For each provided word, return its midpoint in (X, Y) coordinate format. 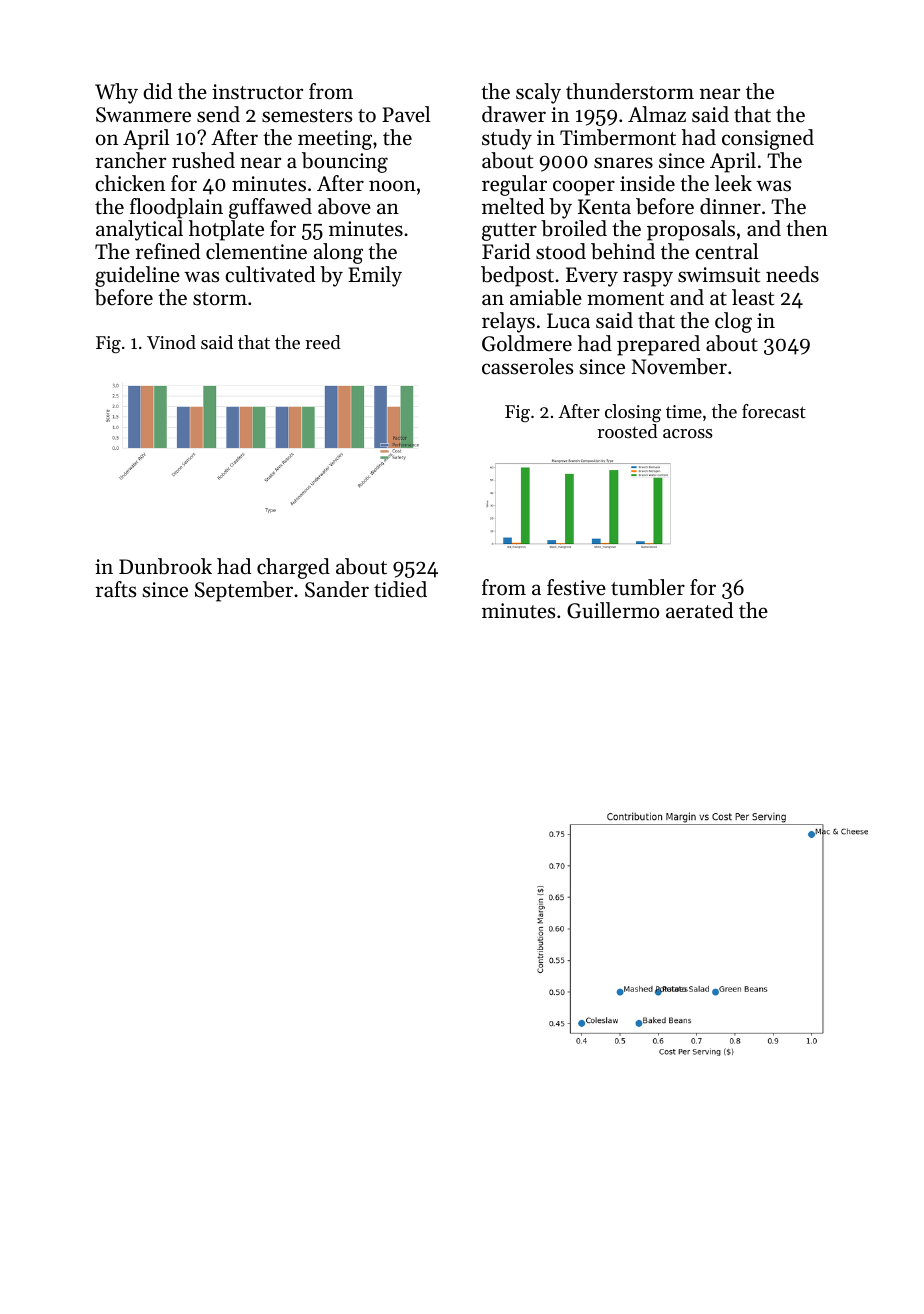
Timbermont (618, 137)
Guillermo (613, 610)
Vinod (171, 342)
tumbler (648, 587)
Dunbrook (165, 566)
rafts (116, 589)
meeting (335, 140)
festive (576, 587)
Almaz (657, 114)
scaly (538, 93)
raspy (648, 279)
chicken (130, 183)
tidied (400, 589)
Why (116, 93)
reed (323, 342)
